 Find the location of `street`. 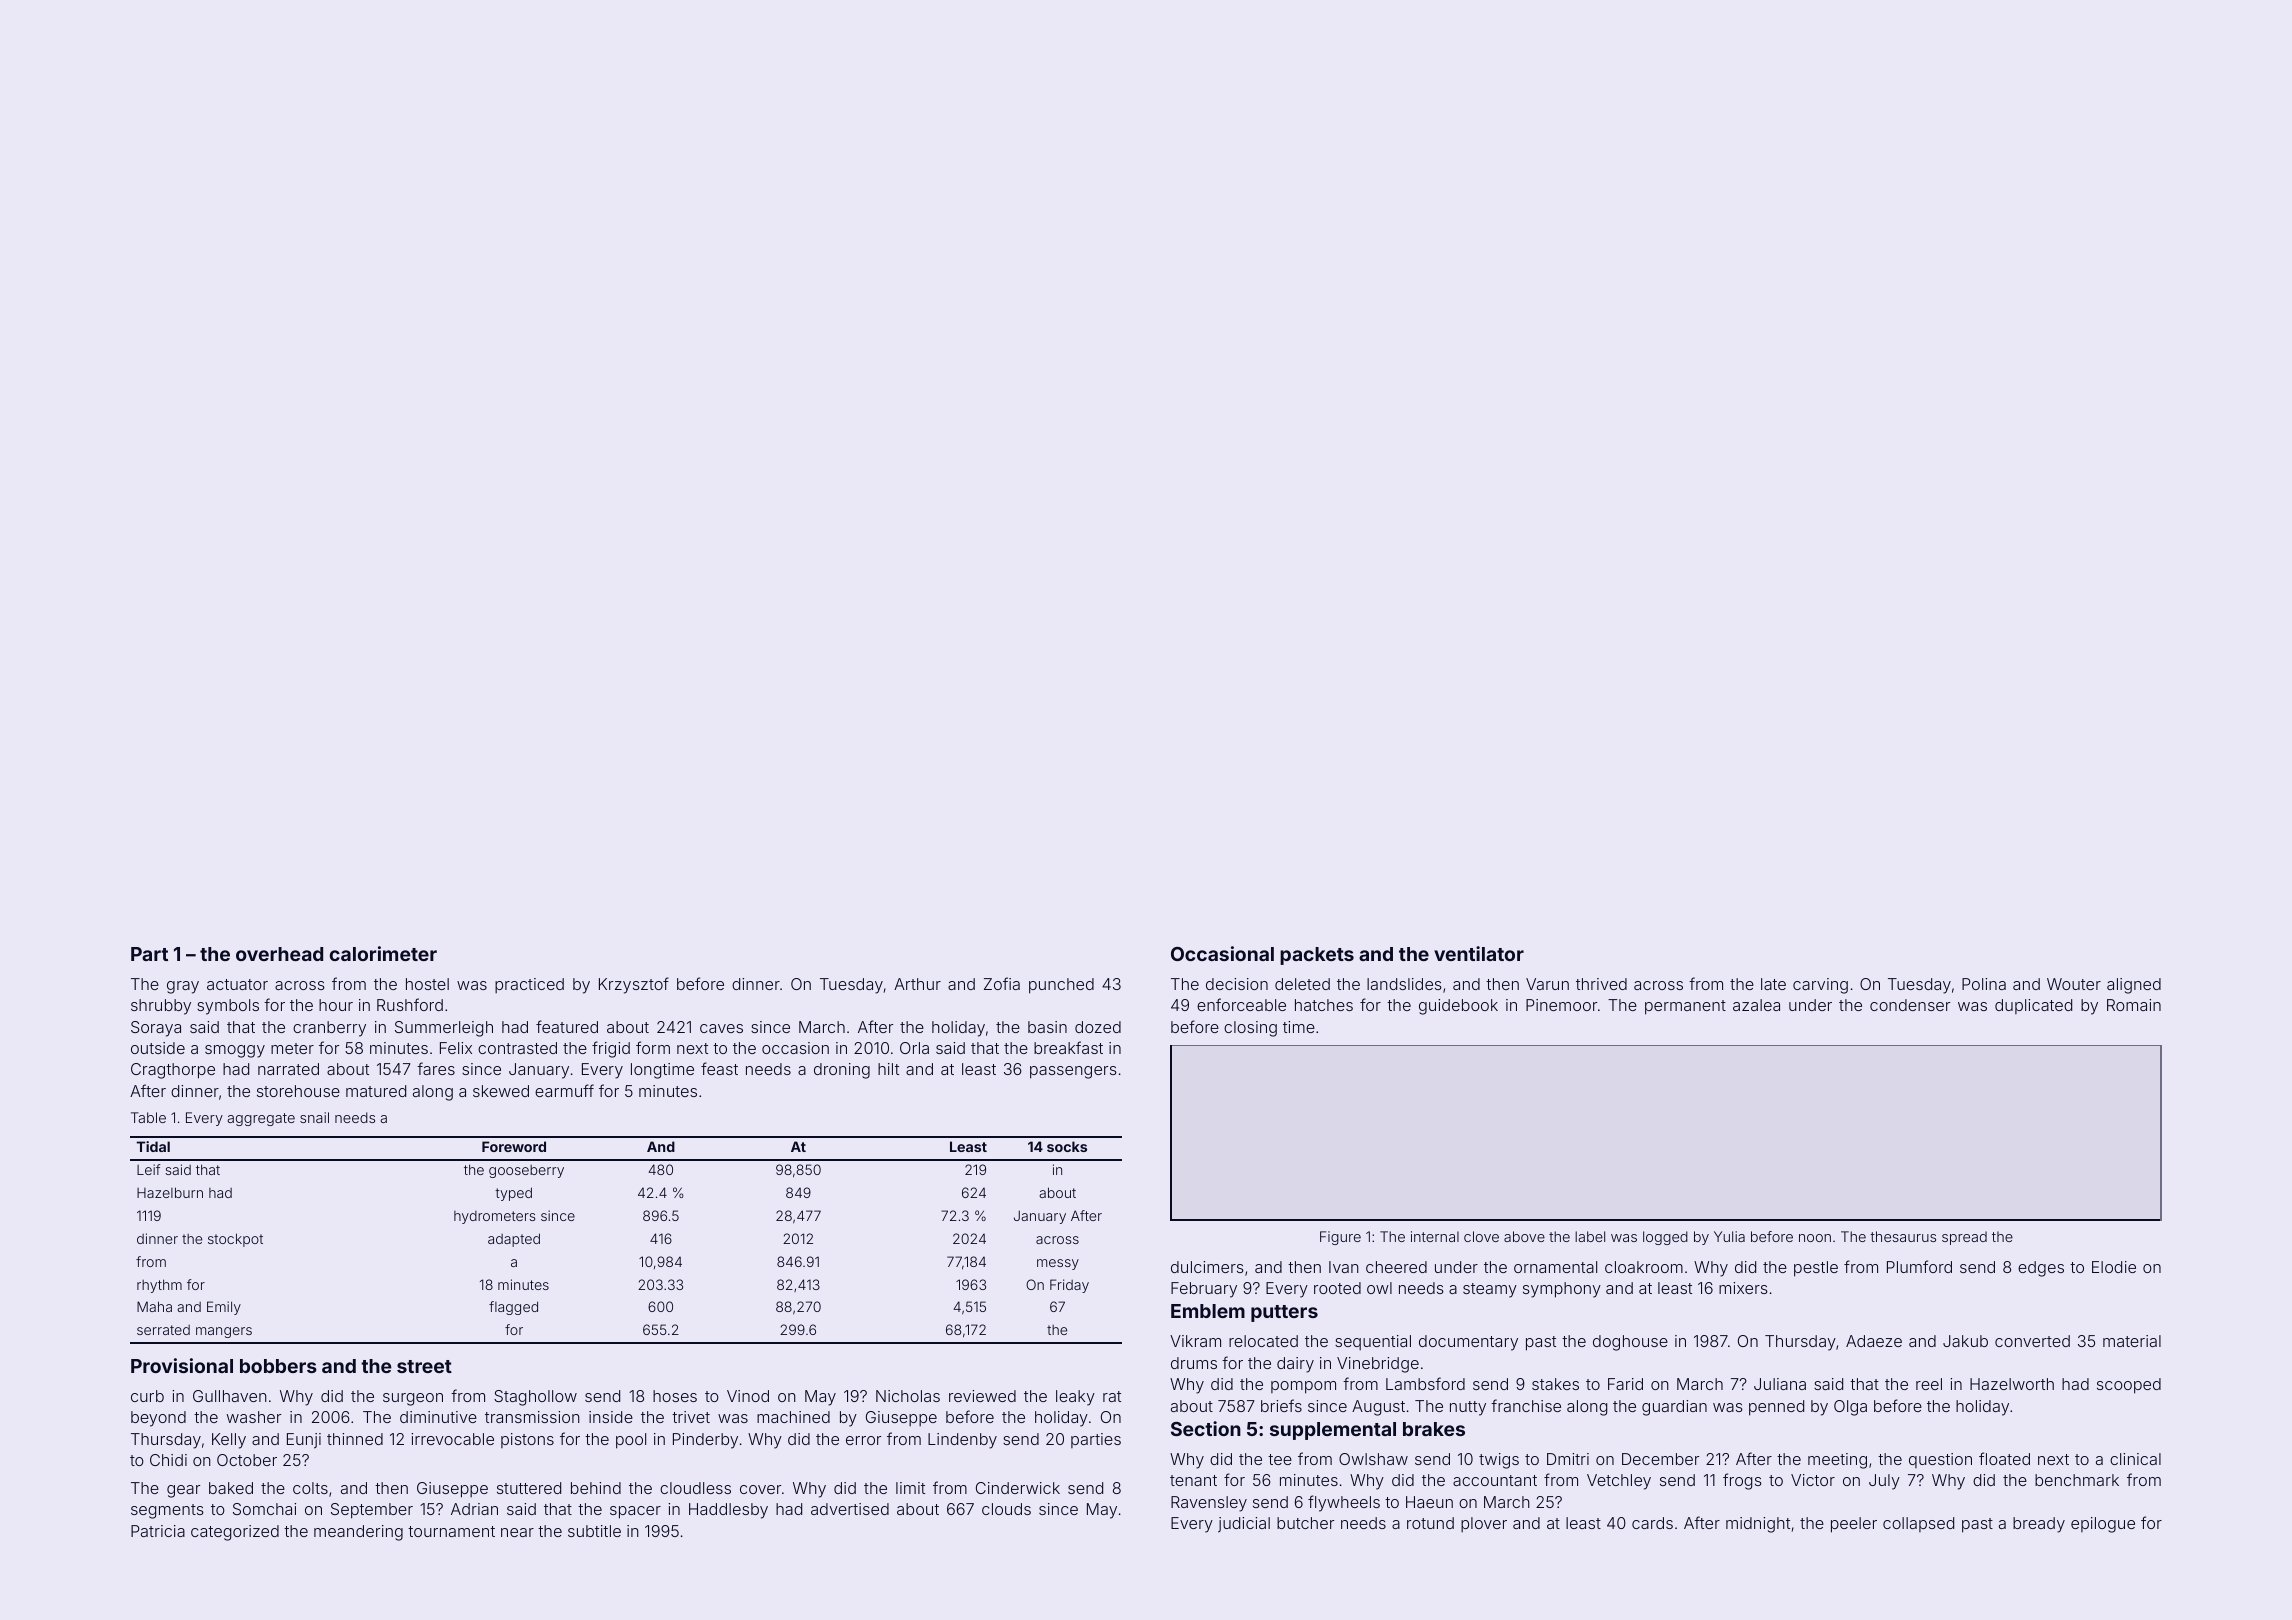

street is located at coordinates (424, 1366).
